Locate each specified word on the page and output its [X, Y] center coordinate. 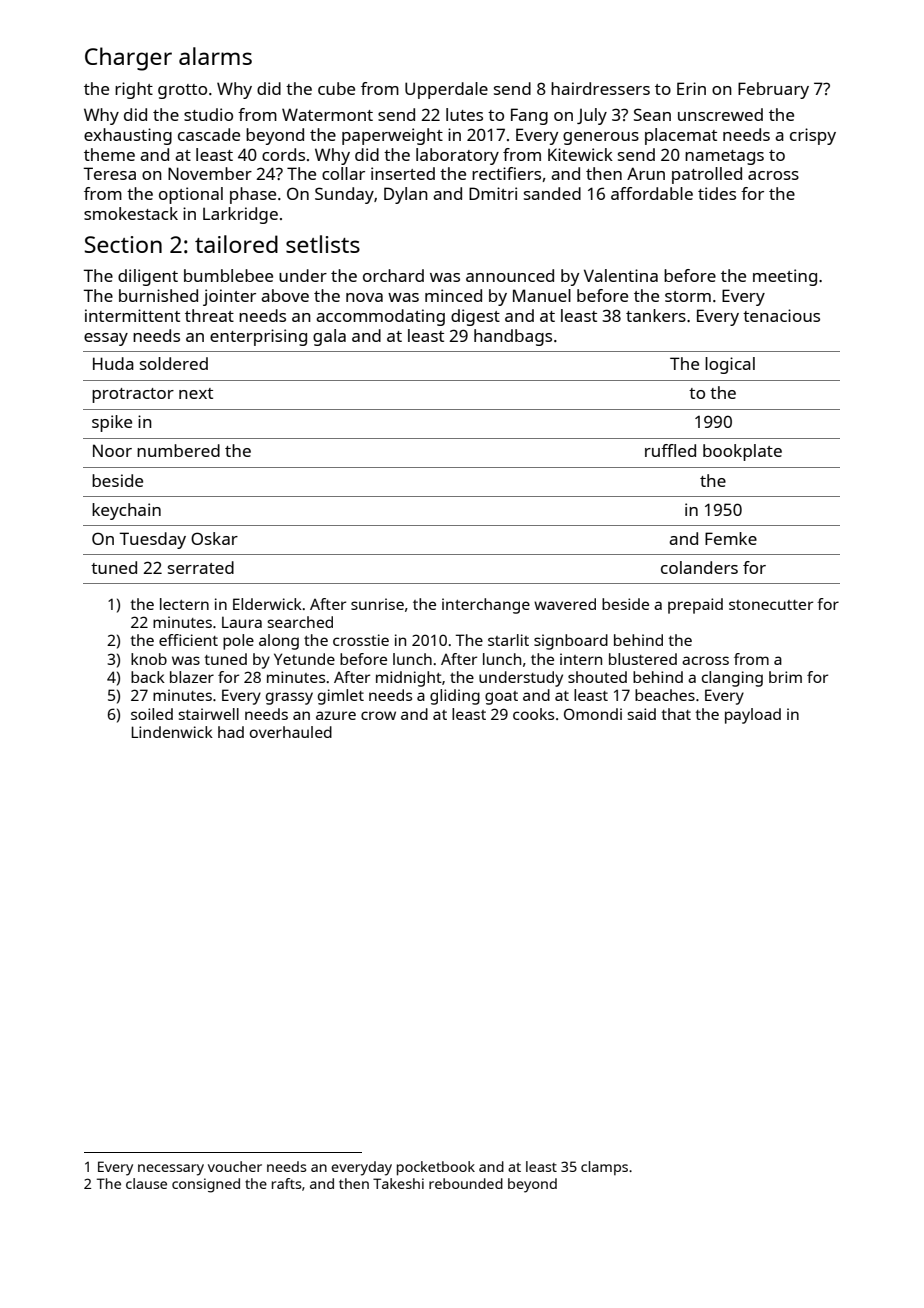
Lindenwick [172, 732]
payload [753, 716]
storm [688, 296]
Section [123, 244]
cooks [533, 714]
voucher [235, 1166]
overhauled [291, 732]
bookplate [742, 452]
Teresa [109, 173]
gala [329, 337]
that [676, 714]
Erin [691, 88]
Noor [112, 450]
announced [510, 275]
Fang [529, 116]
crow [378, 715]
